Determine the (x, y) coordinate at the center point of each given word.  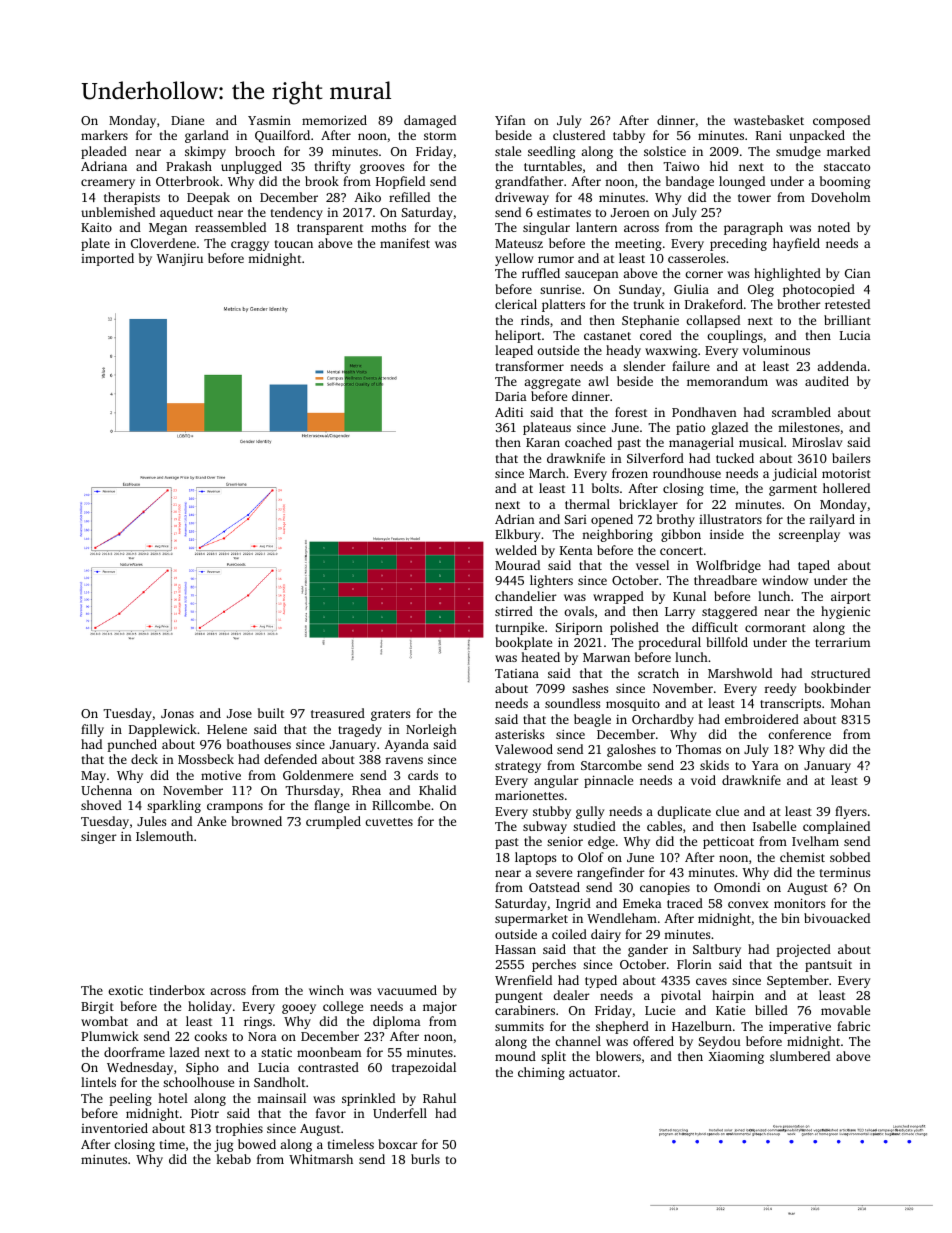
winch (326, 990)
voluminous (776, 350)
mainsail (281, 1098)
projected (803, 950)
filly (92, 730)
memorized (334, 120)
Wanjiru (180, 260)
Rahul (439, 1098)
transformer (530, 366)
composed (841, 121)
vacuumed (407, 990)
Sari (576, 519)
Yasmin (269, 120)
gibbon (681, 535)
